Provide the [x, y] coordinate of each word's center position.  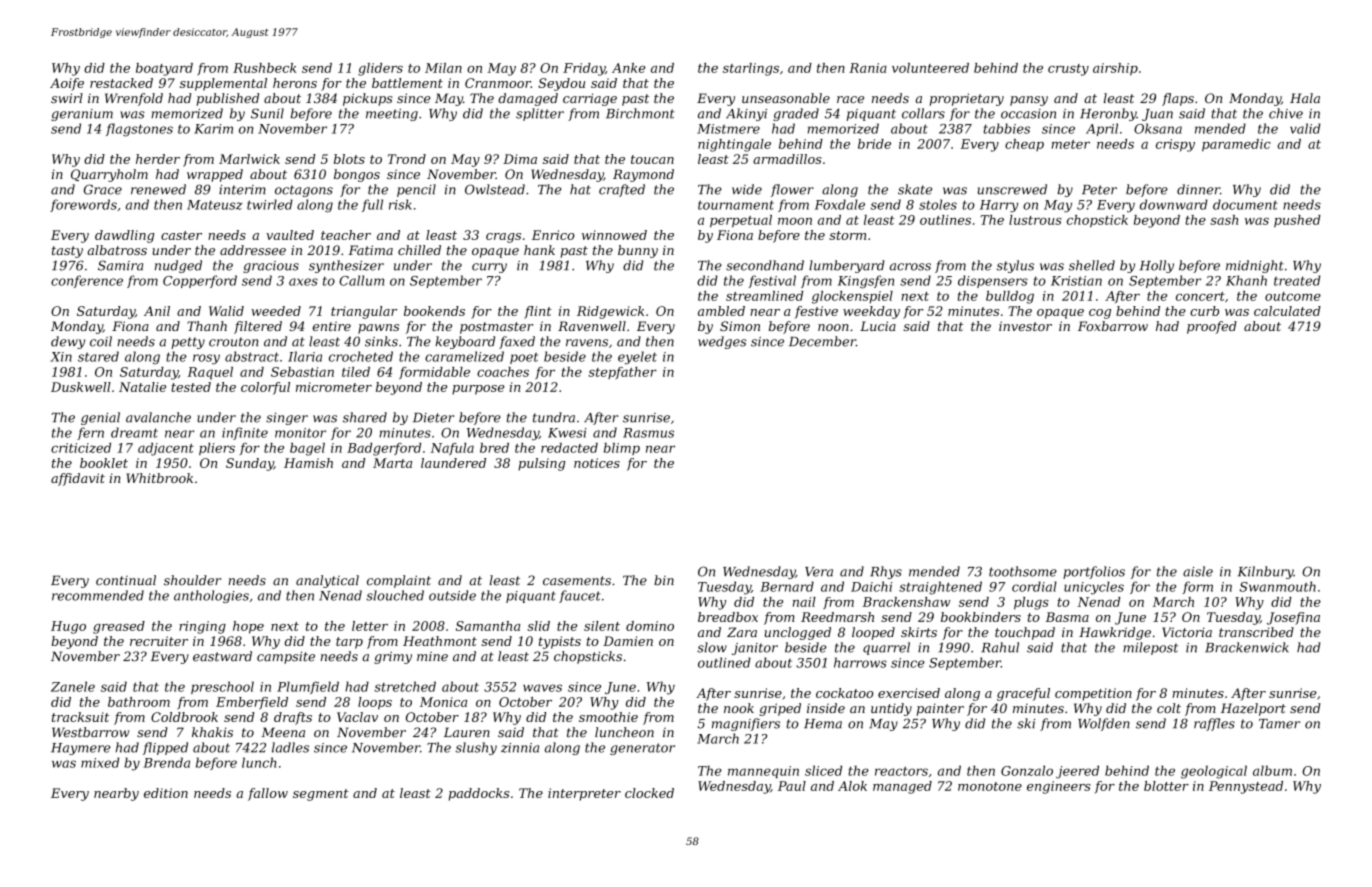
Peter [1099, 190]
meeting [392, 115]
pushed [1297, 221]
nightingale [734, 145]
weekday [871, 312]
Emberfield [252, 703]
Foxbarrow [1113, 326]
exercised [909, 693]
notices [597, 463]
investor [1025, 326]
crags [503, 238]
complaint [399, 581]
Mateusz [214, 205]
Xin [61, 357]
